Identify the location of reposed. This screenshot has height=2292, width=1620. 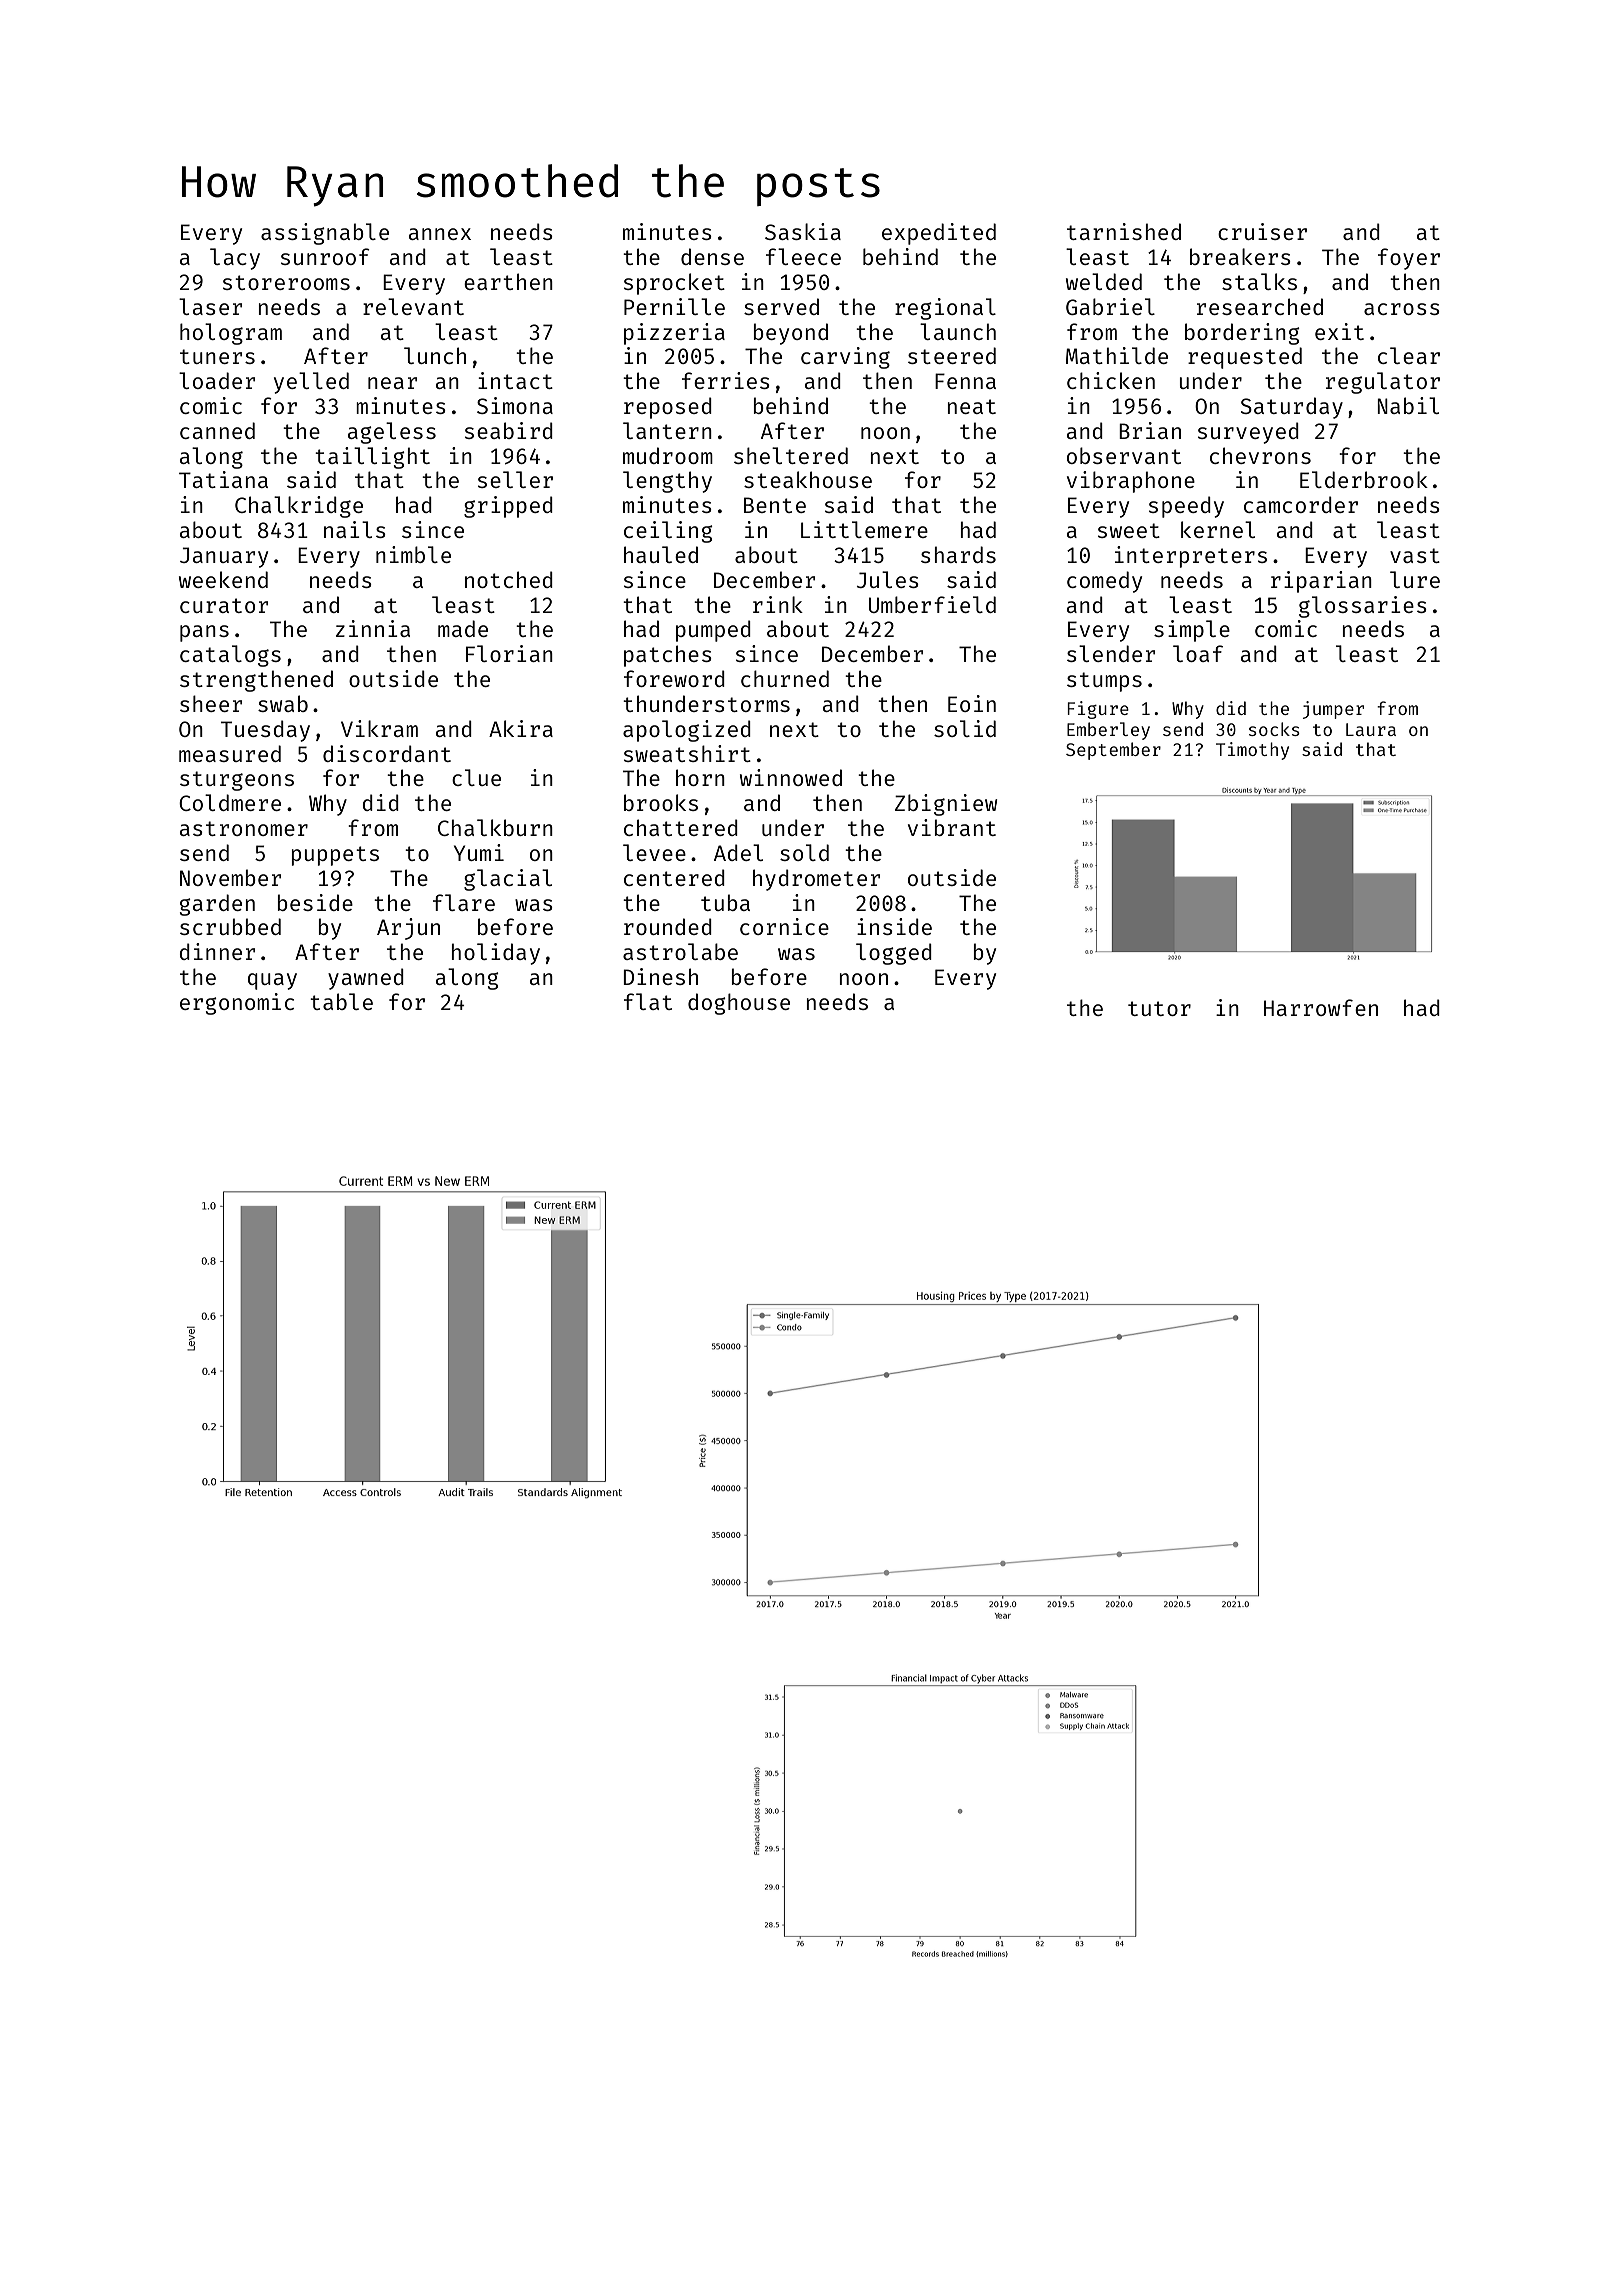
(668, 408).
